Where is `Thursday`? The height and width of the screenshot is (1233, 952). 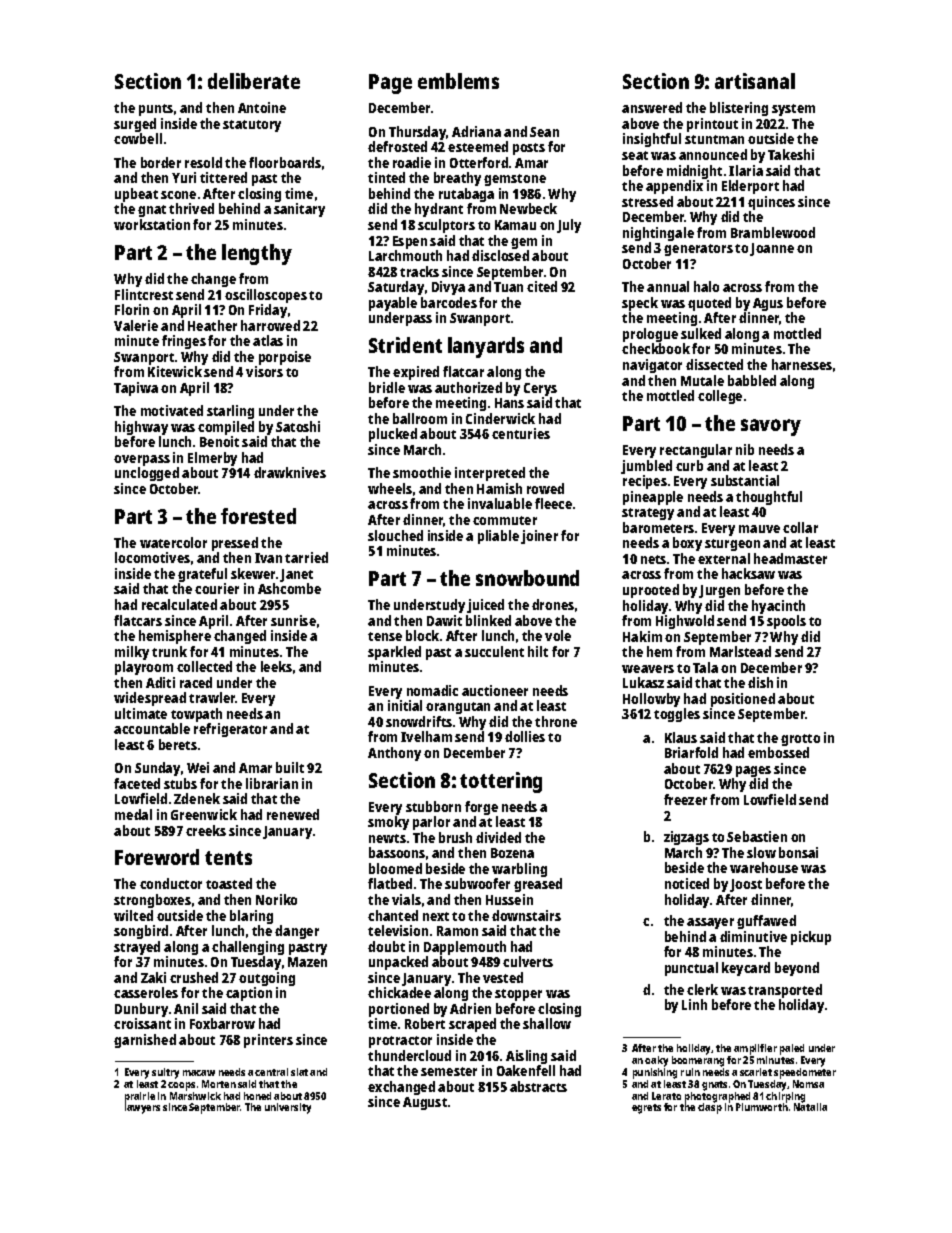 Thursday is located at coordinates (417, 133).
